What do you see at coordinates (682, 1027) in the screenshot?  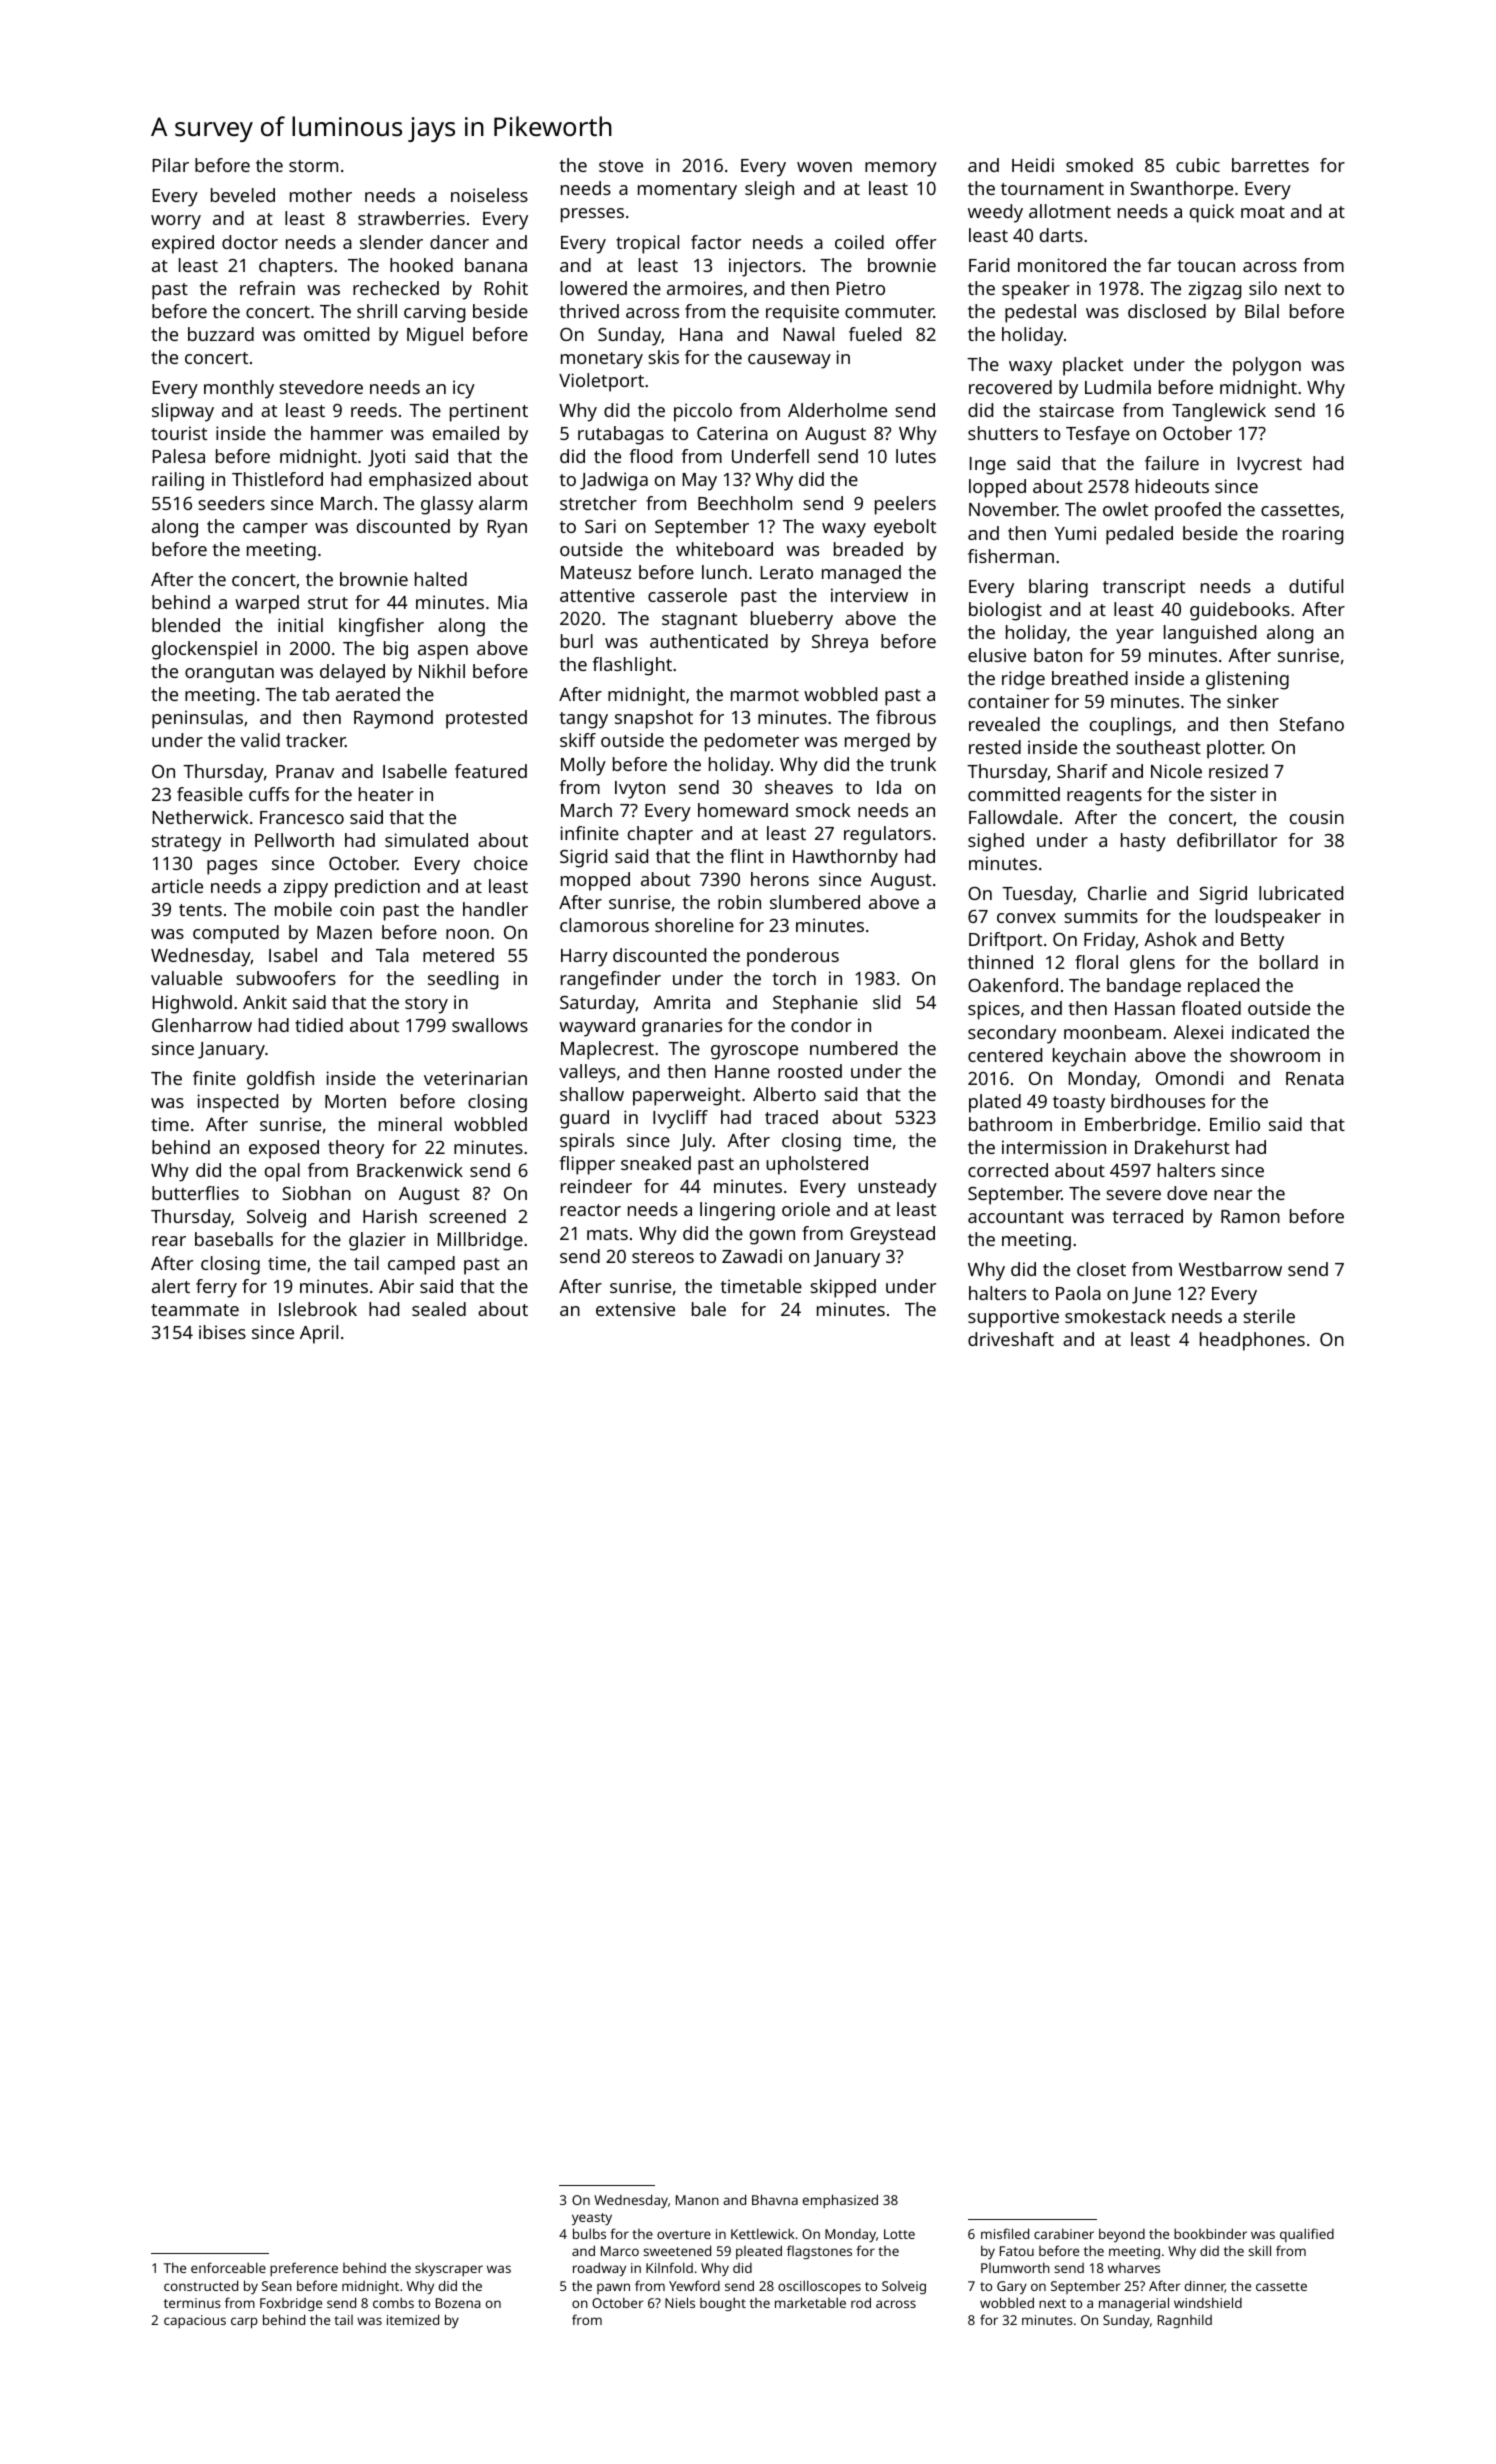 I see `granaries` at bounding box center [682, 1027].
